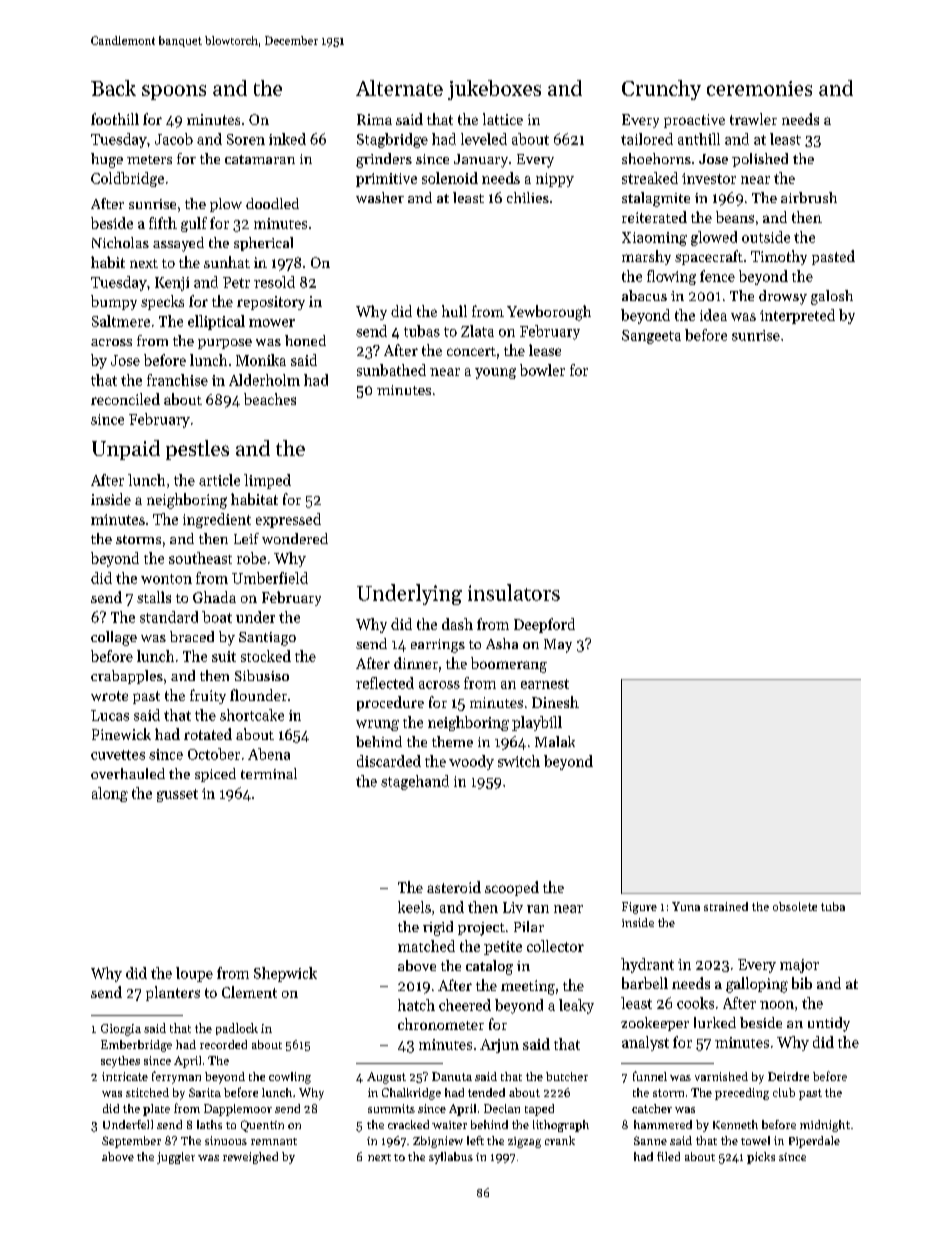  Describe the element at coordinates (197, 450) in the screenshot. I see `pestles` at that location.
